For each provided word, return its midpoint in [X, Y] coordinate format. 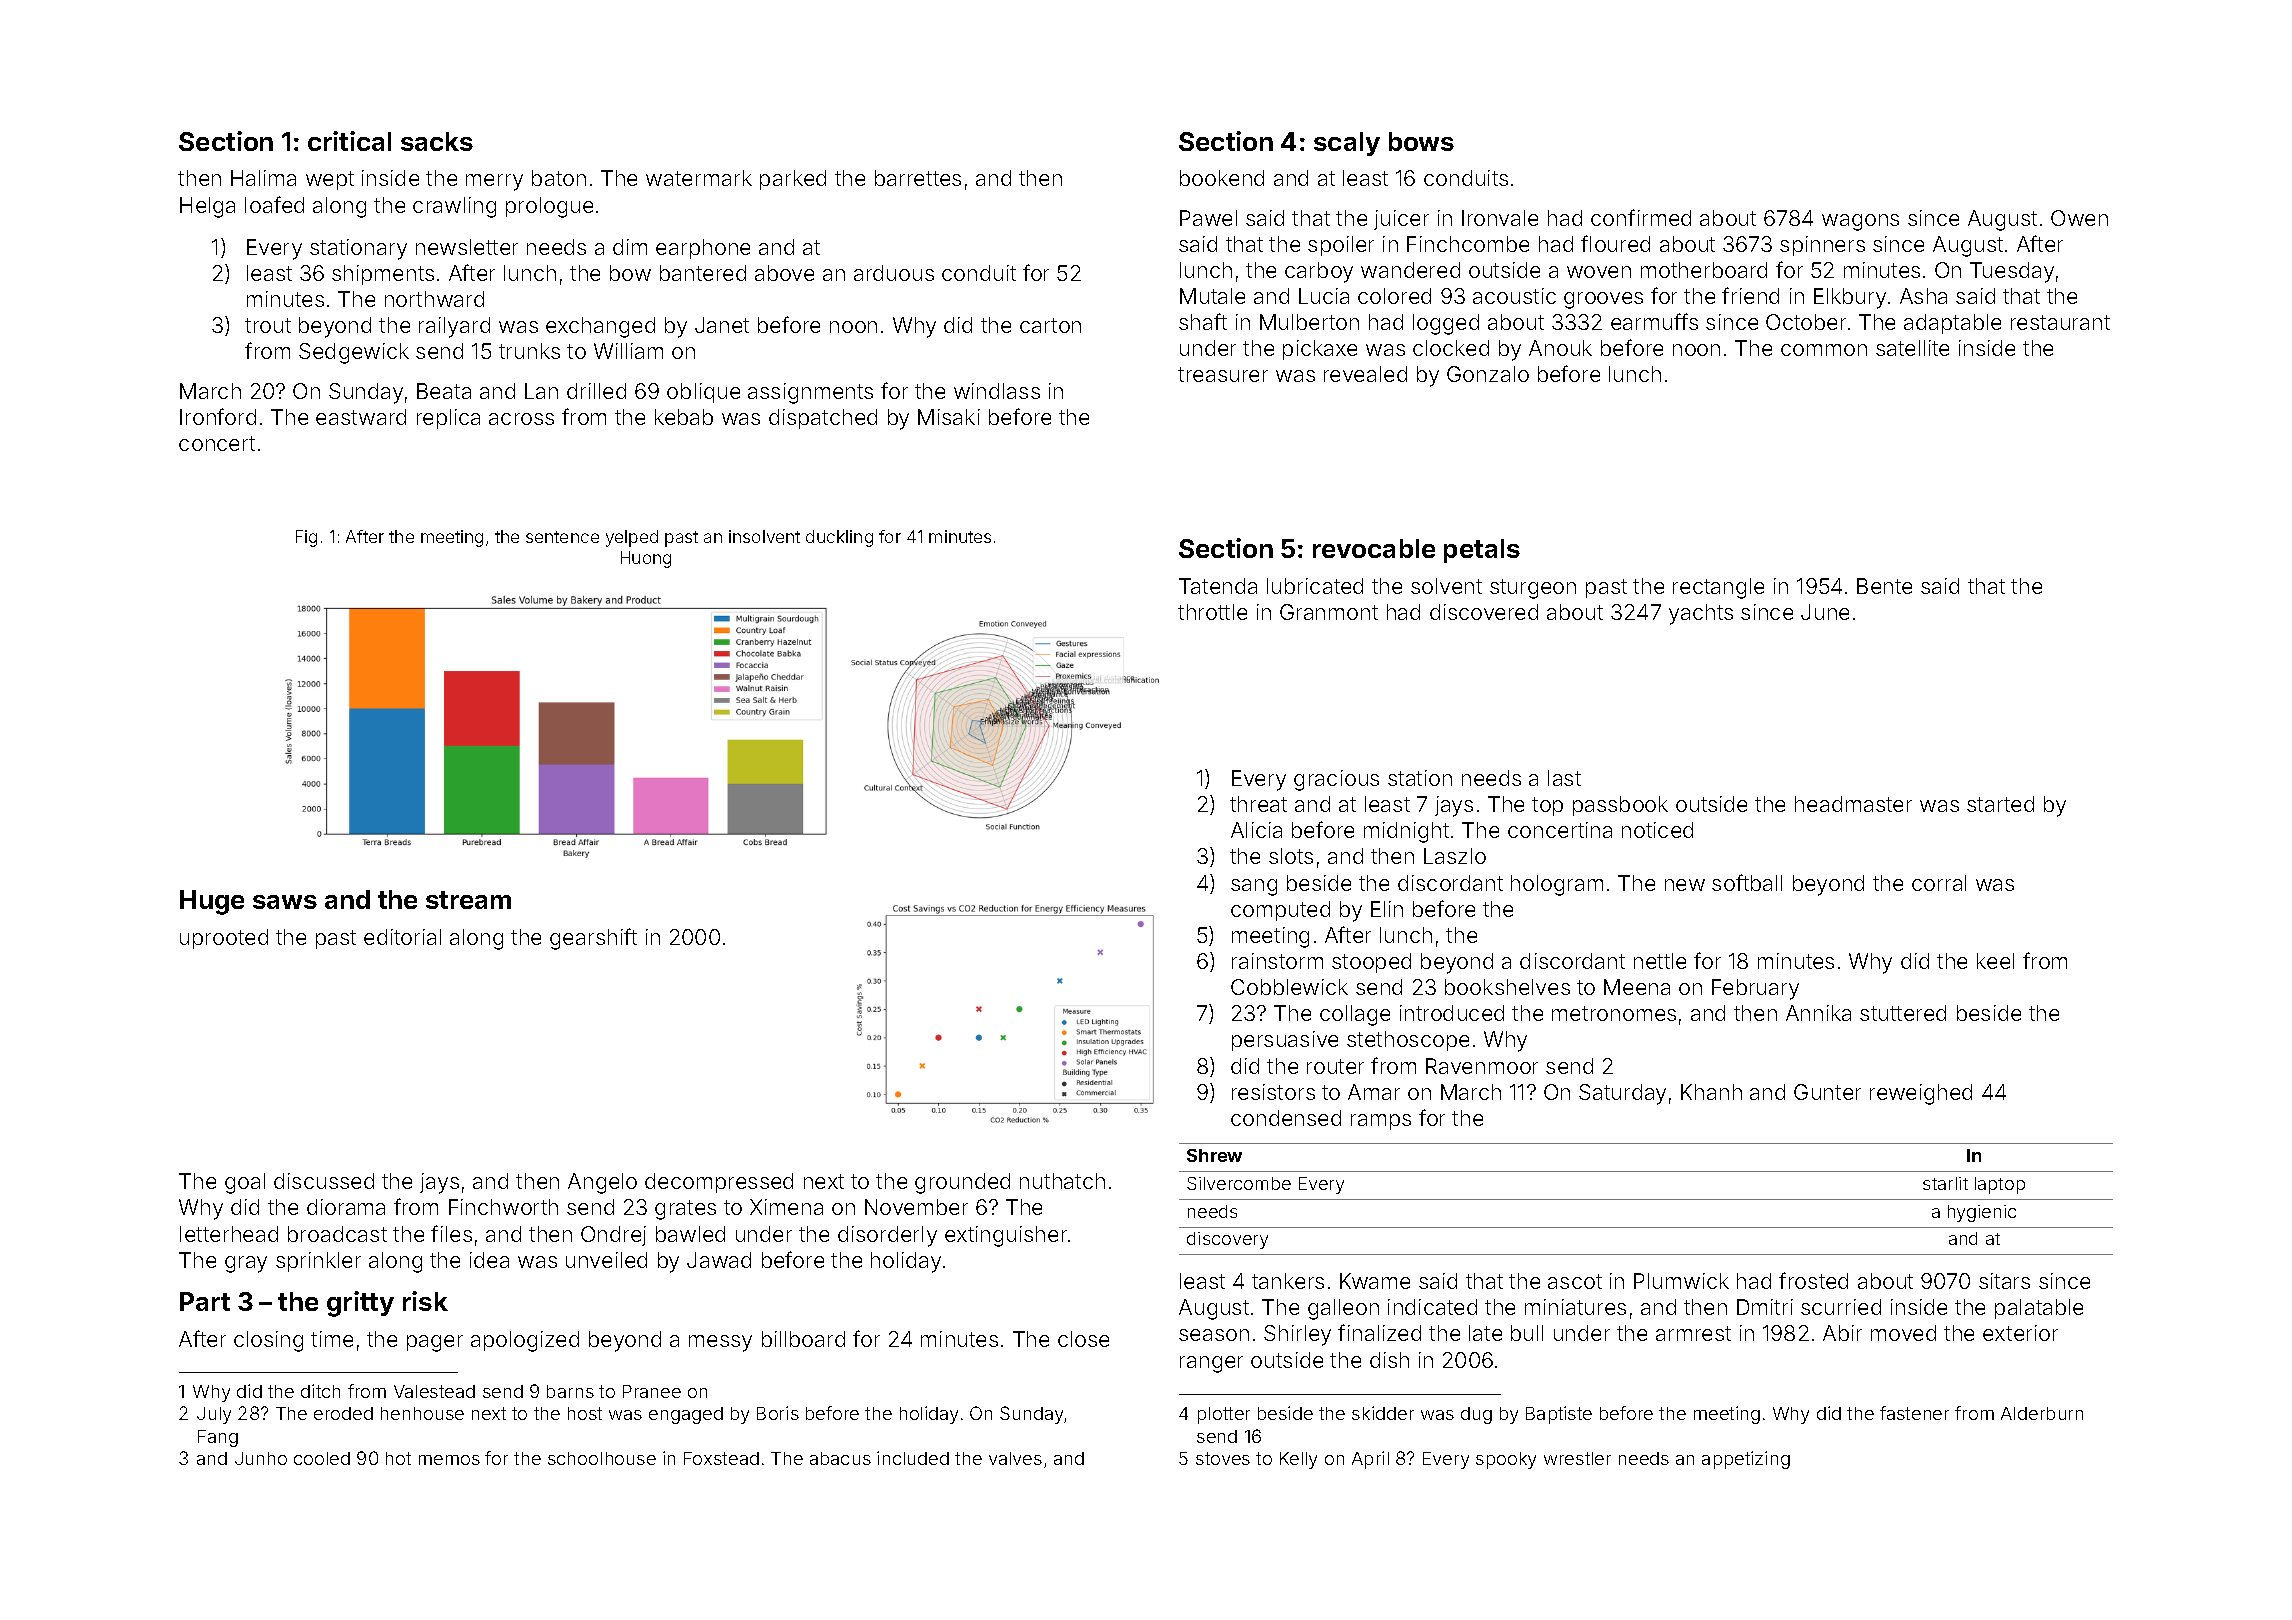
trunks [529, 351]
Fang [218, 1438]
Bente [1884, 586]
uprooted [224, 939]
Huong [646, 559]
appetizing [1746, 1460]
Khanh [1711, 1092]
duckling [839, 538]
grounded [962, 1183]
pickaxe [1320, 350]
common [1824, 350]
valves [1015, 1458]
